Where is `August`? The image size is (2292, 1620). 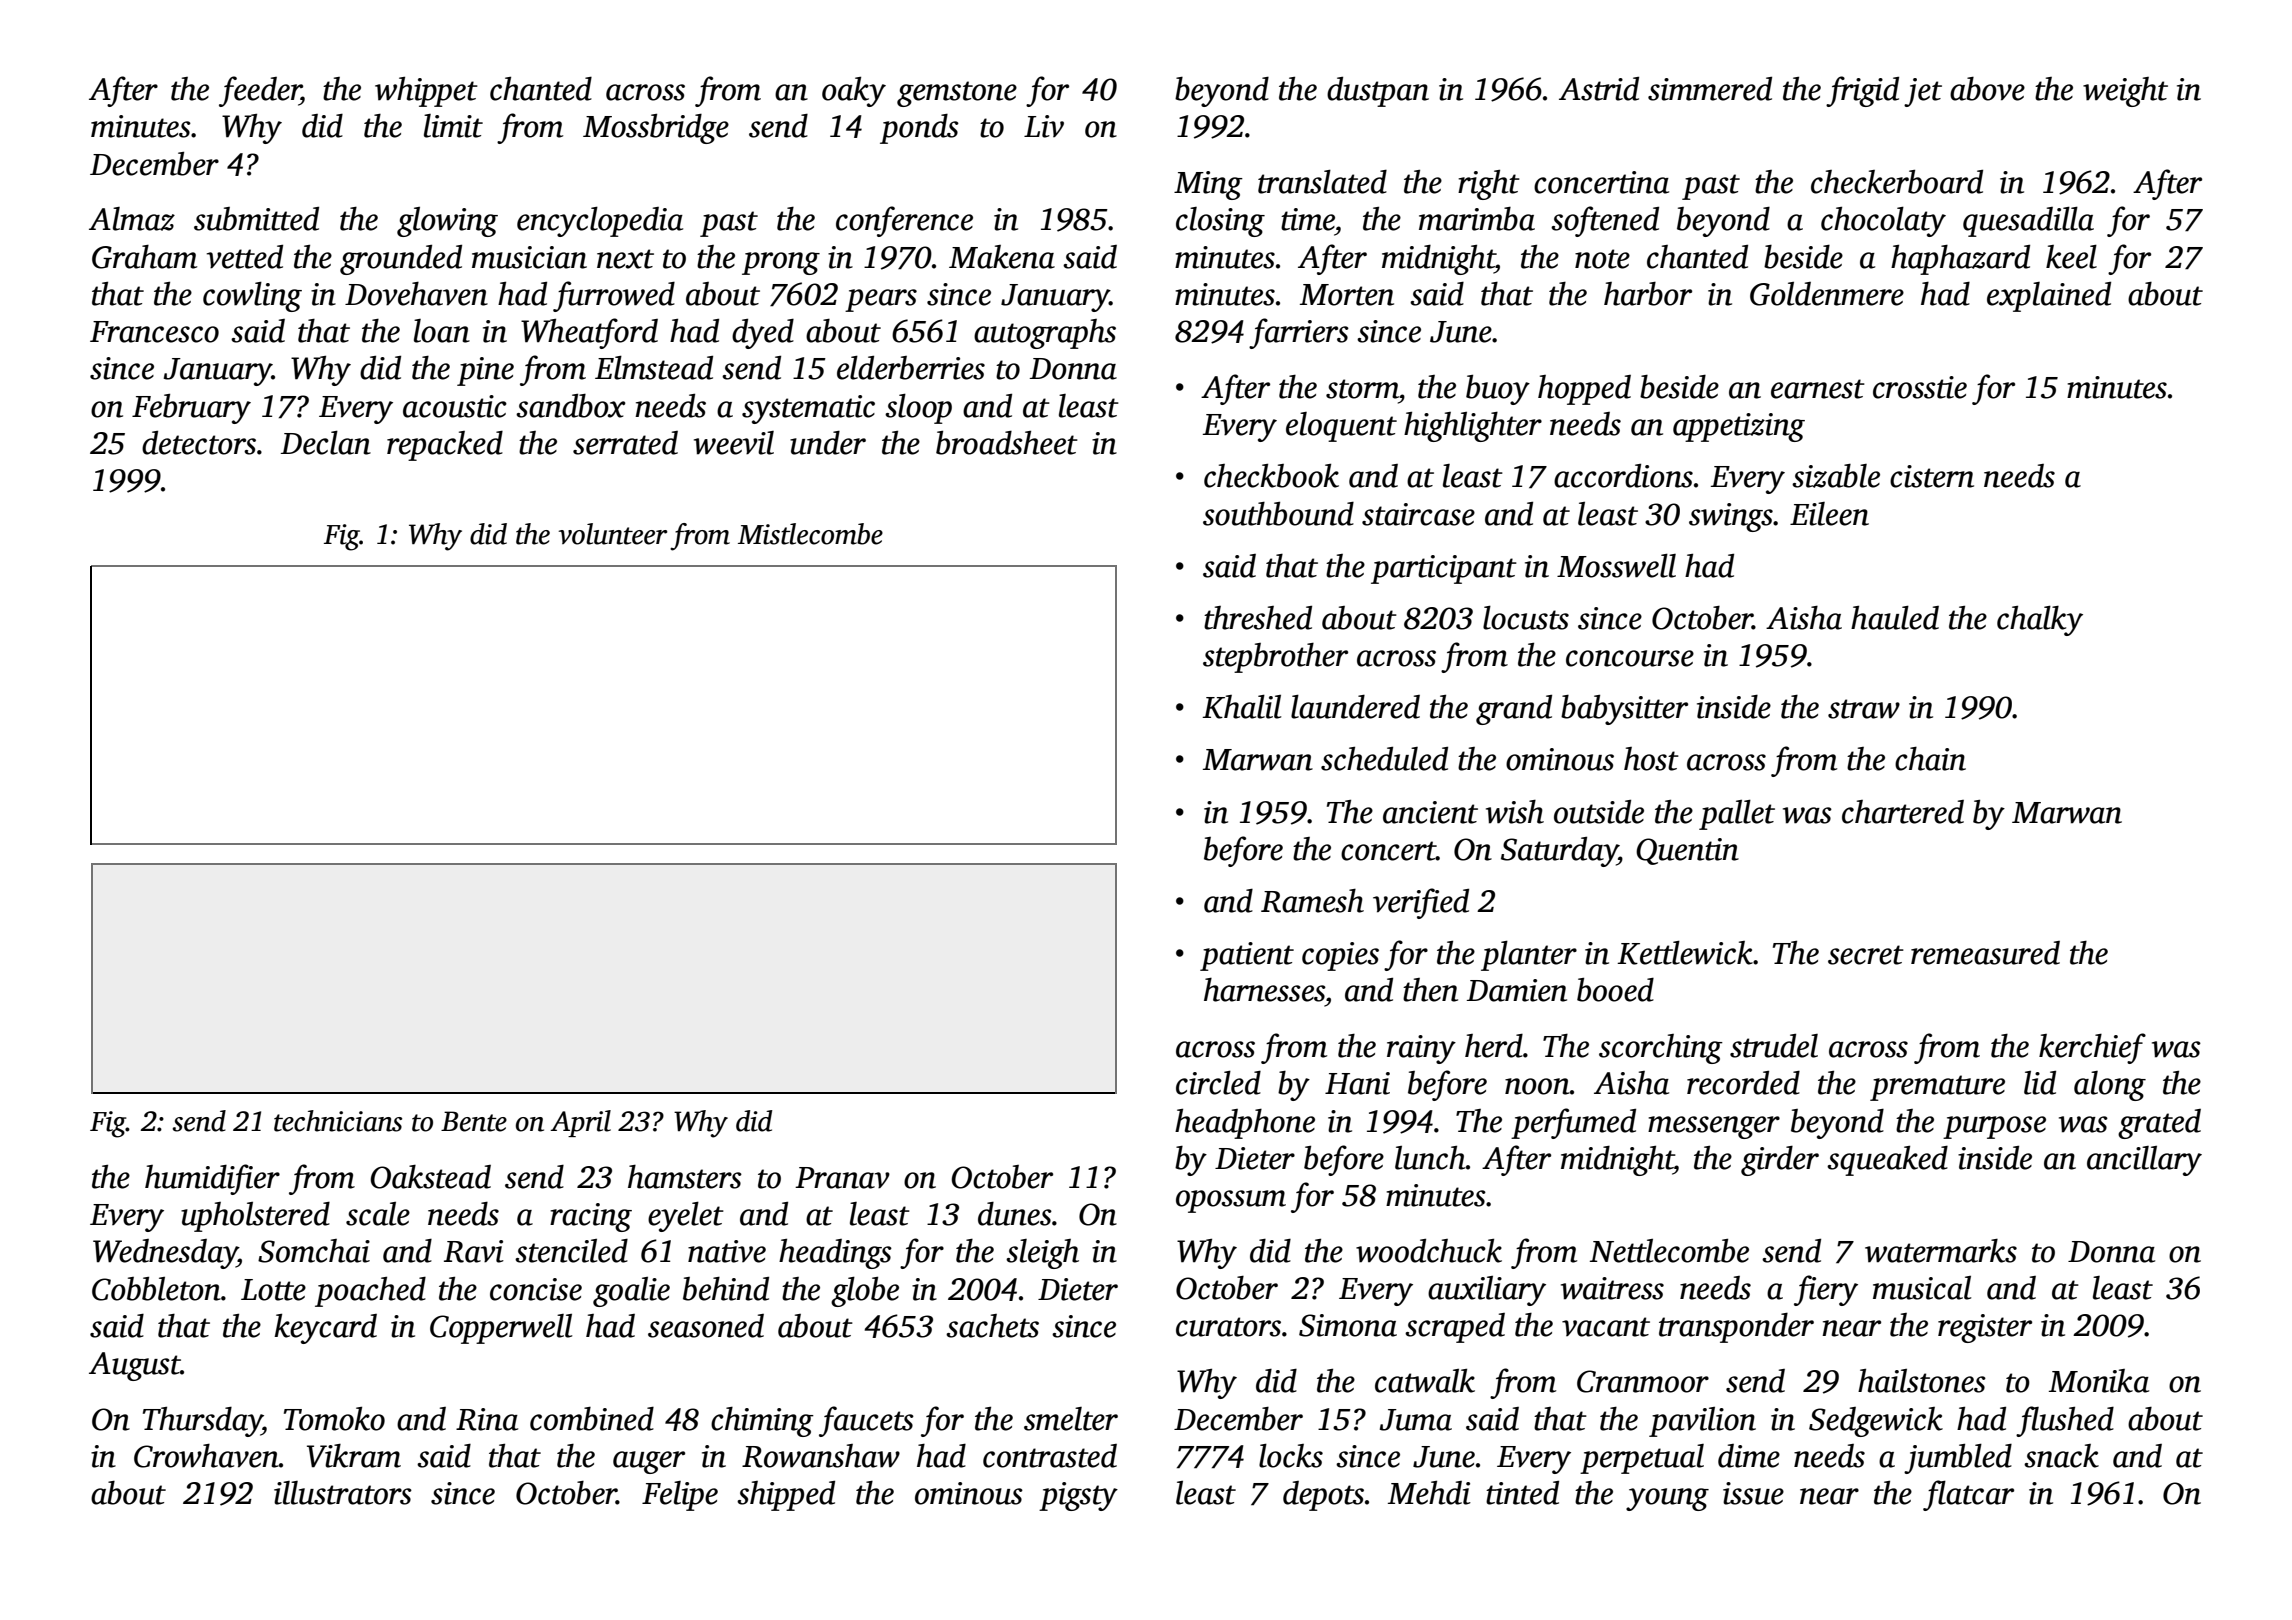 August is located at coordinates (135, 1366).
